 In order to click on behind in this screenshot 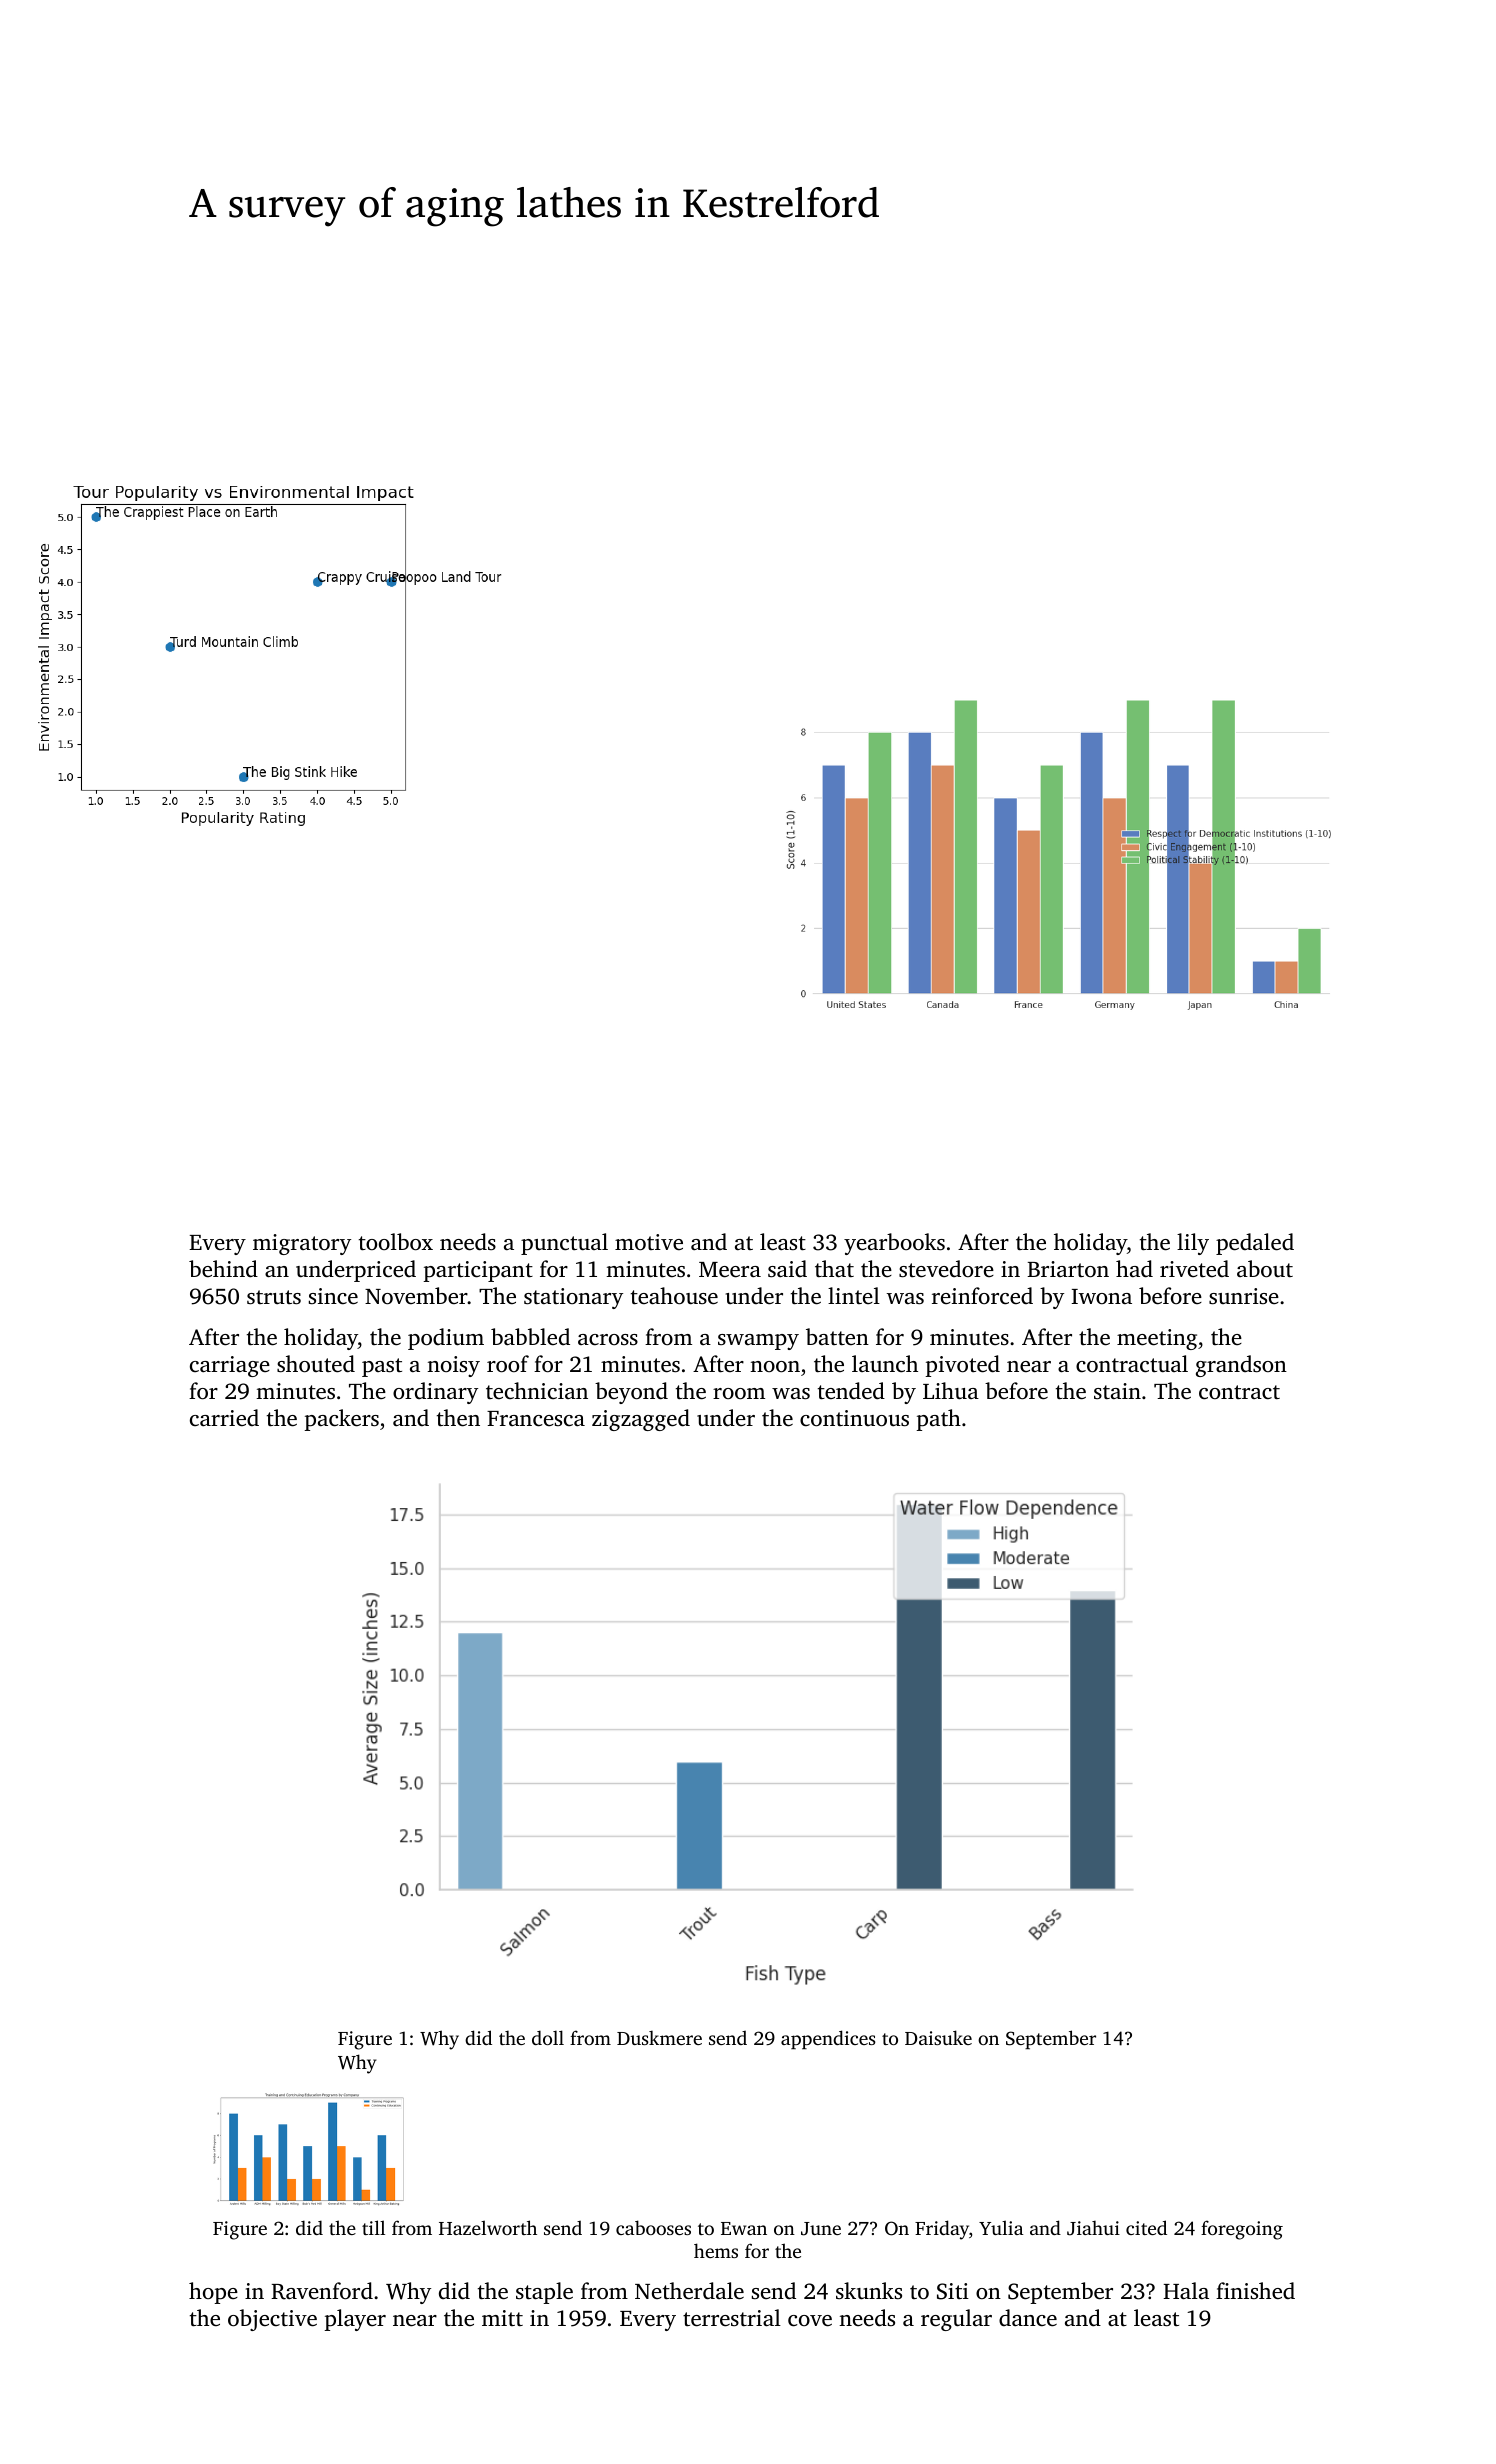, I will do `click(223, 1269)`.
